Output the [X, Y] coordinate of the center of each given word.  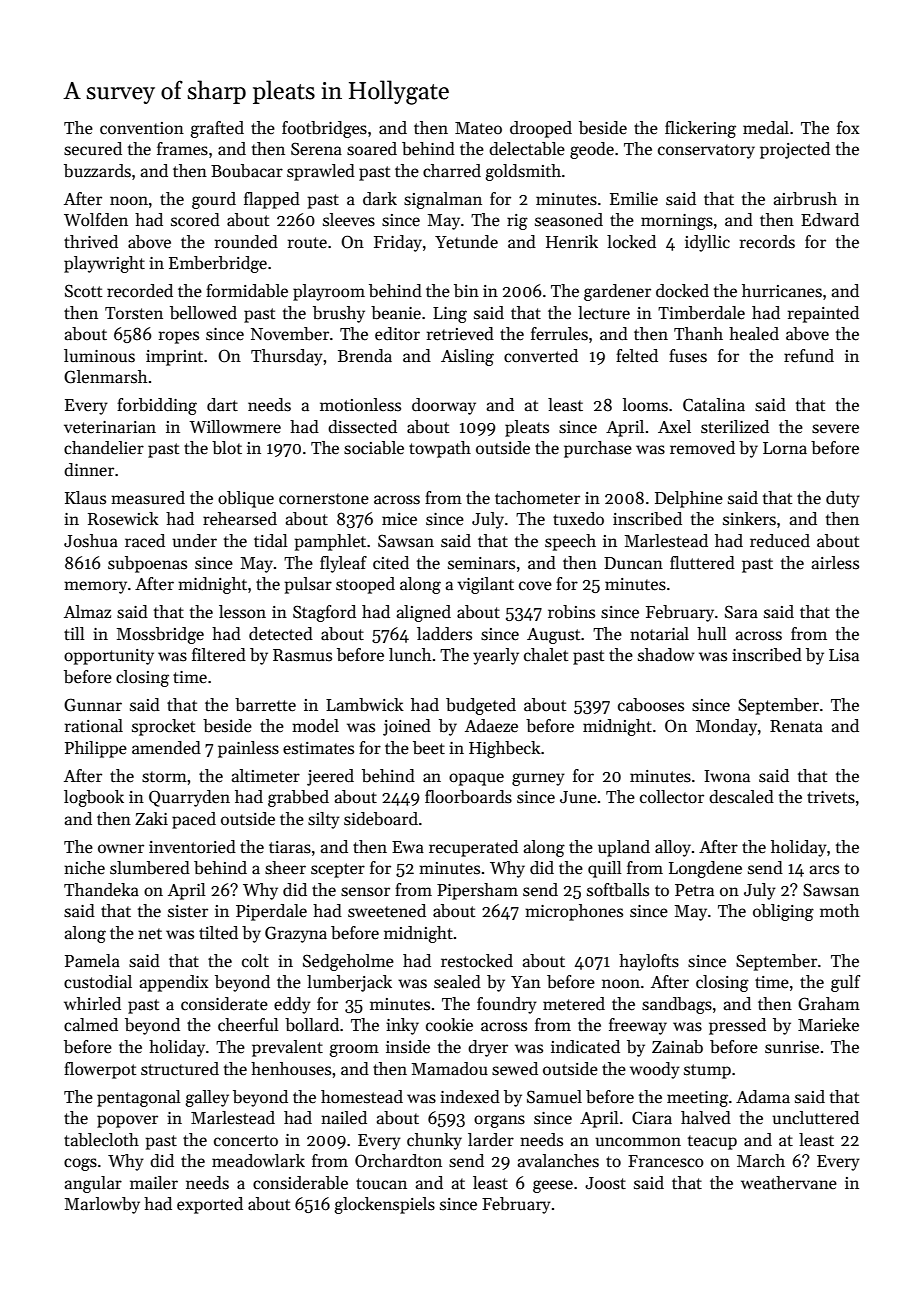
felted [637, 355]
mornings [677, 222]
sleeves [349, 220]
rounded [246, 242]
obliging [783, 912]
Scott [83, 291]
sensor [365, 892]
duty [843, 499]
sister [188, 911]
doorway [444, 406]
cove [535, 586]
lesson [242, 612]
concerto [246, 1141]
